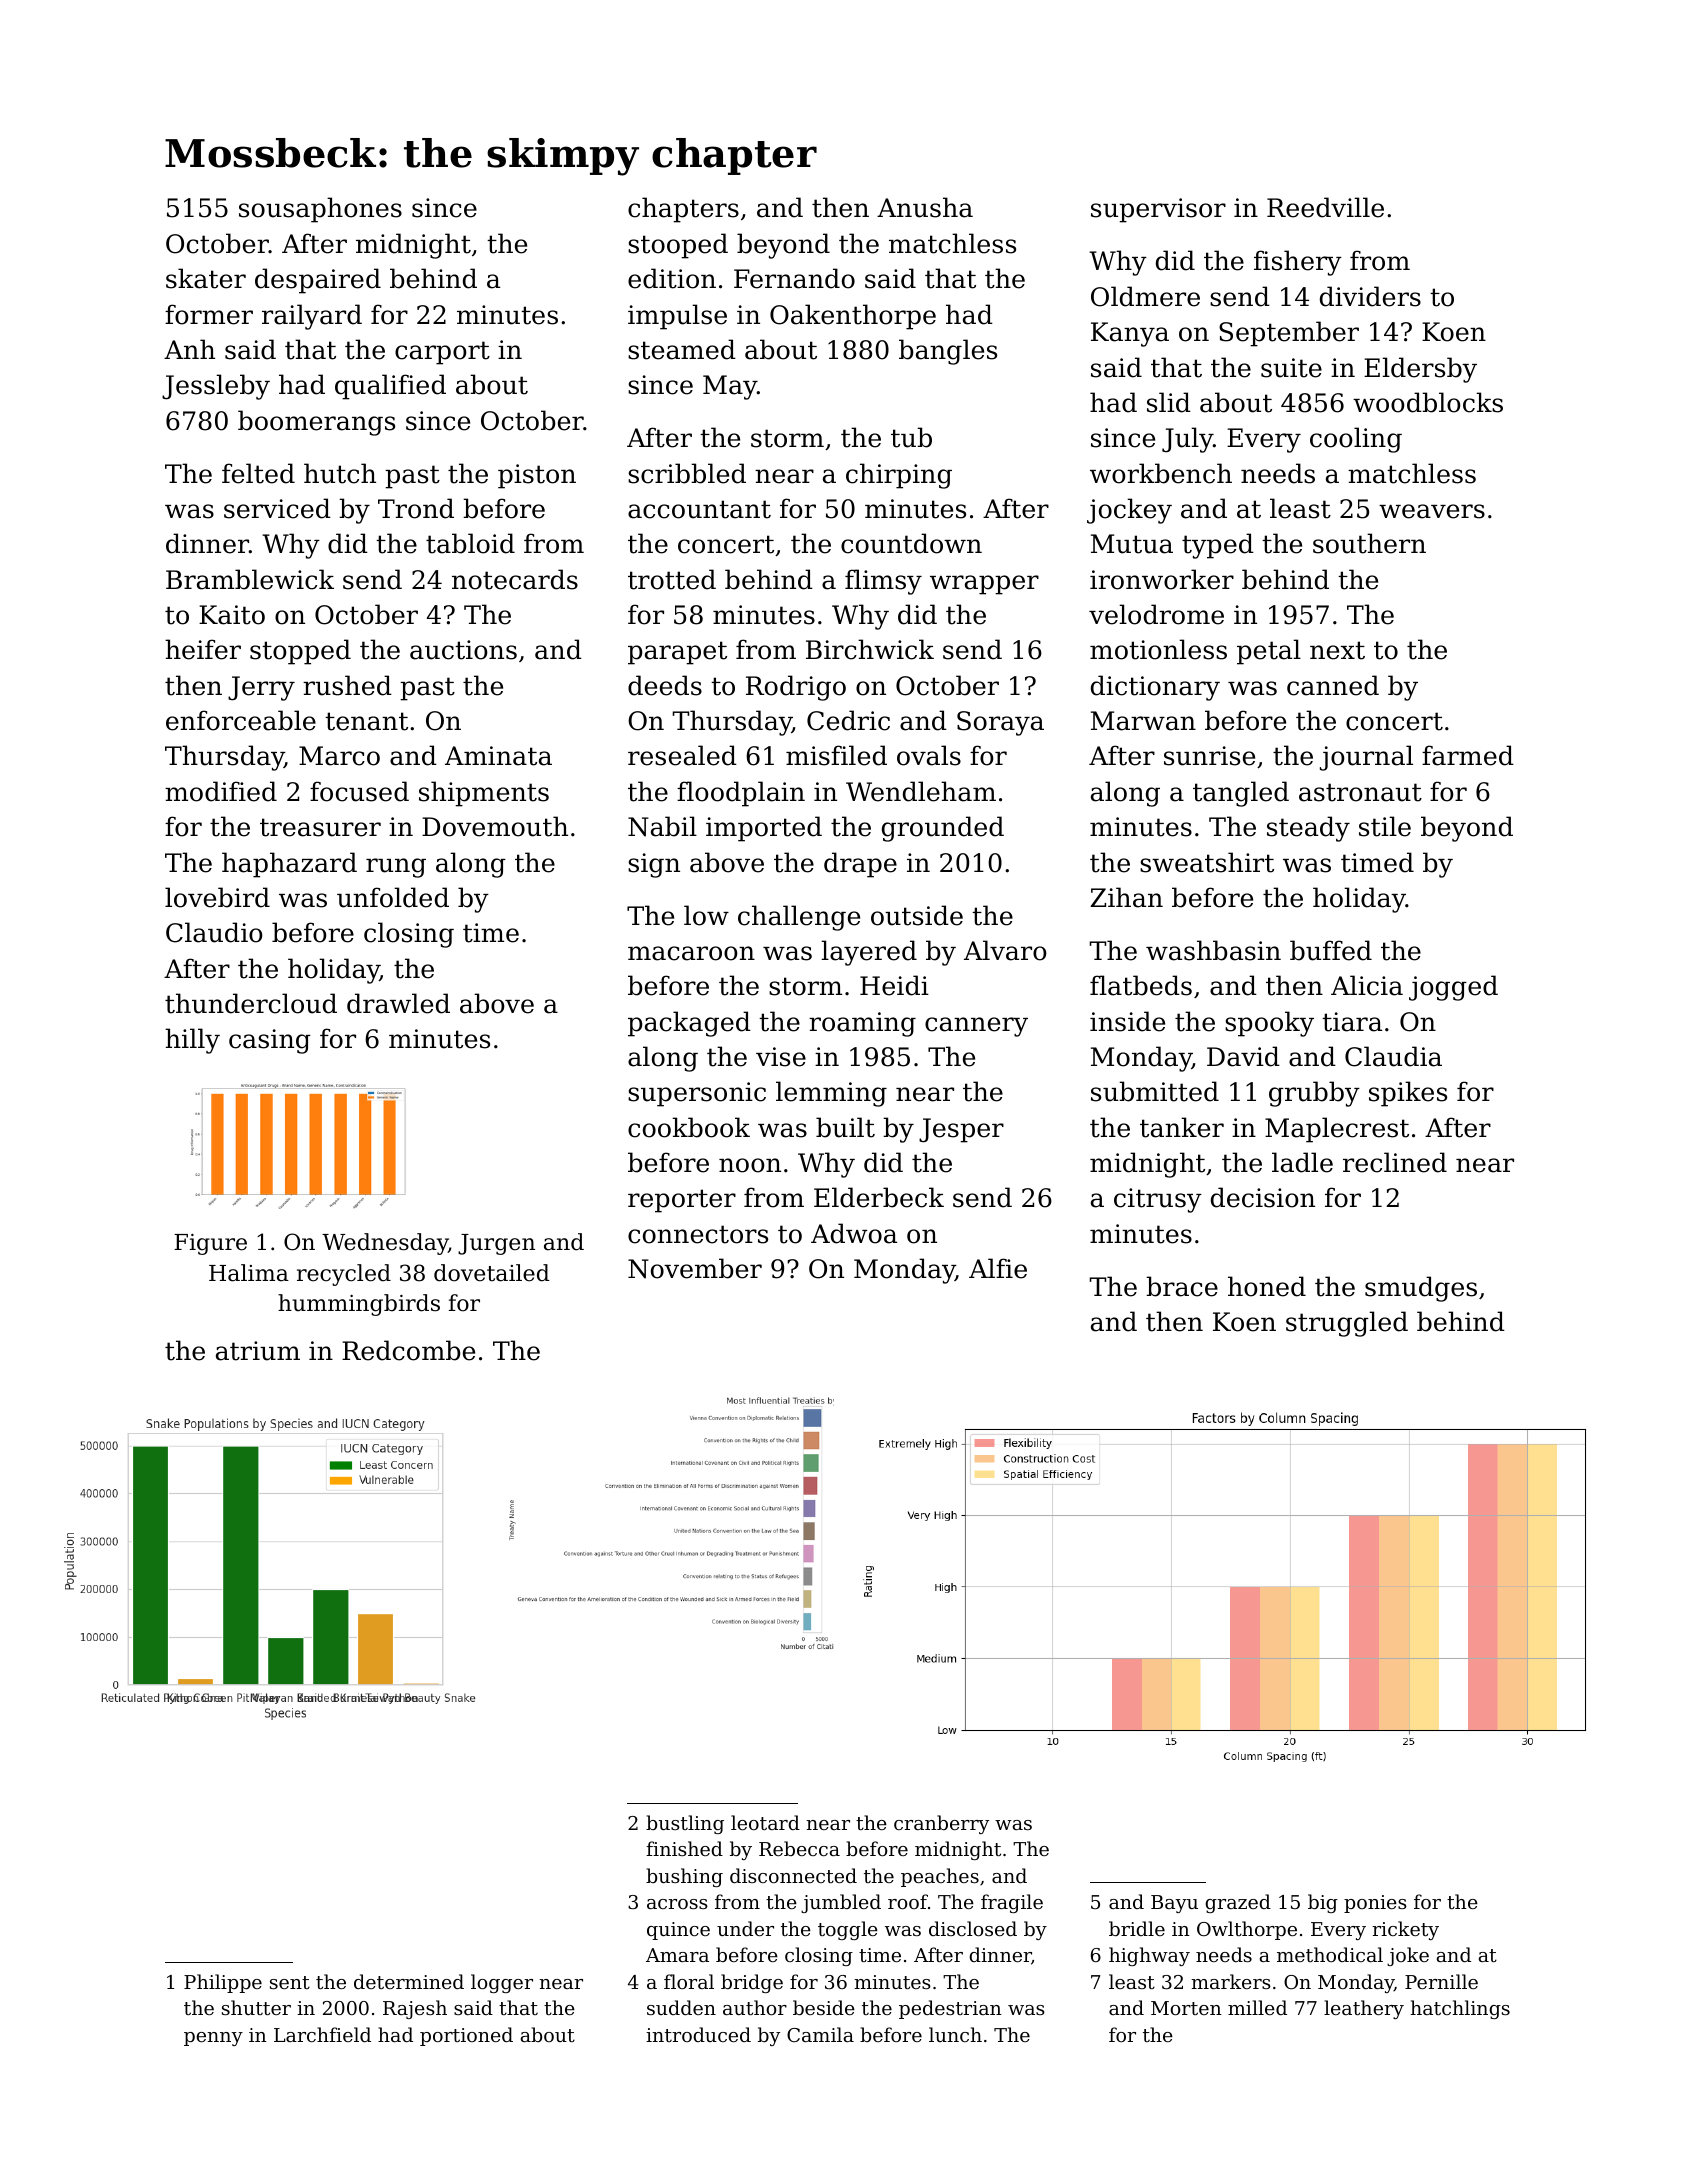 The height and width of the document is (2178, 1683). I want to click on drawled, so click(398, 1003).
